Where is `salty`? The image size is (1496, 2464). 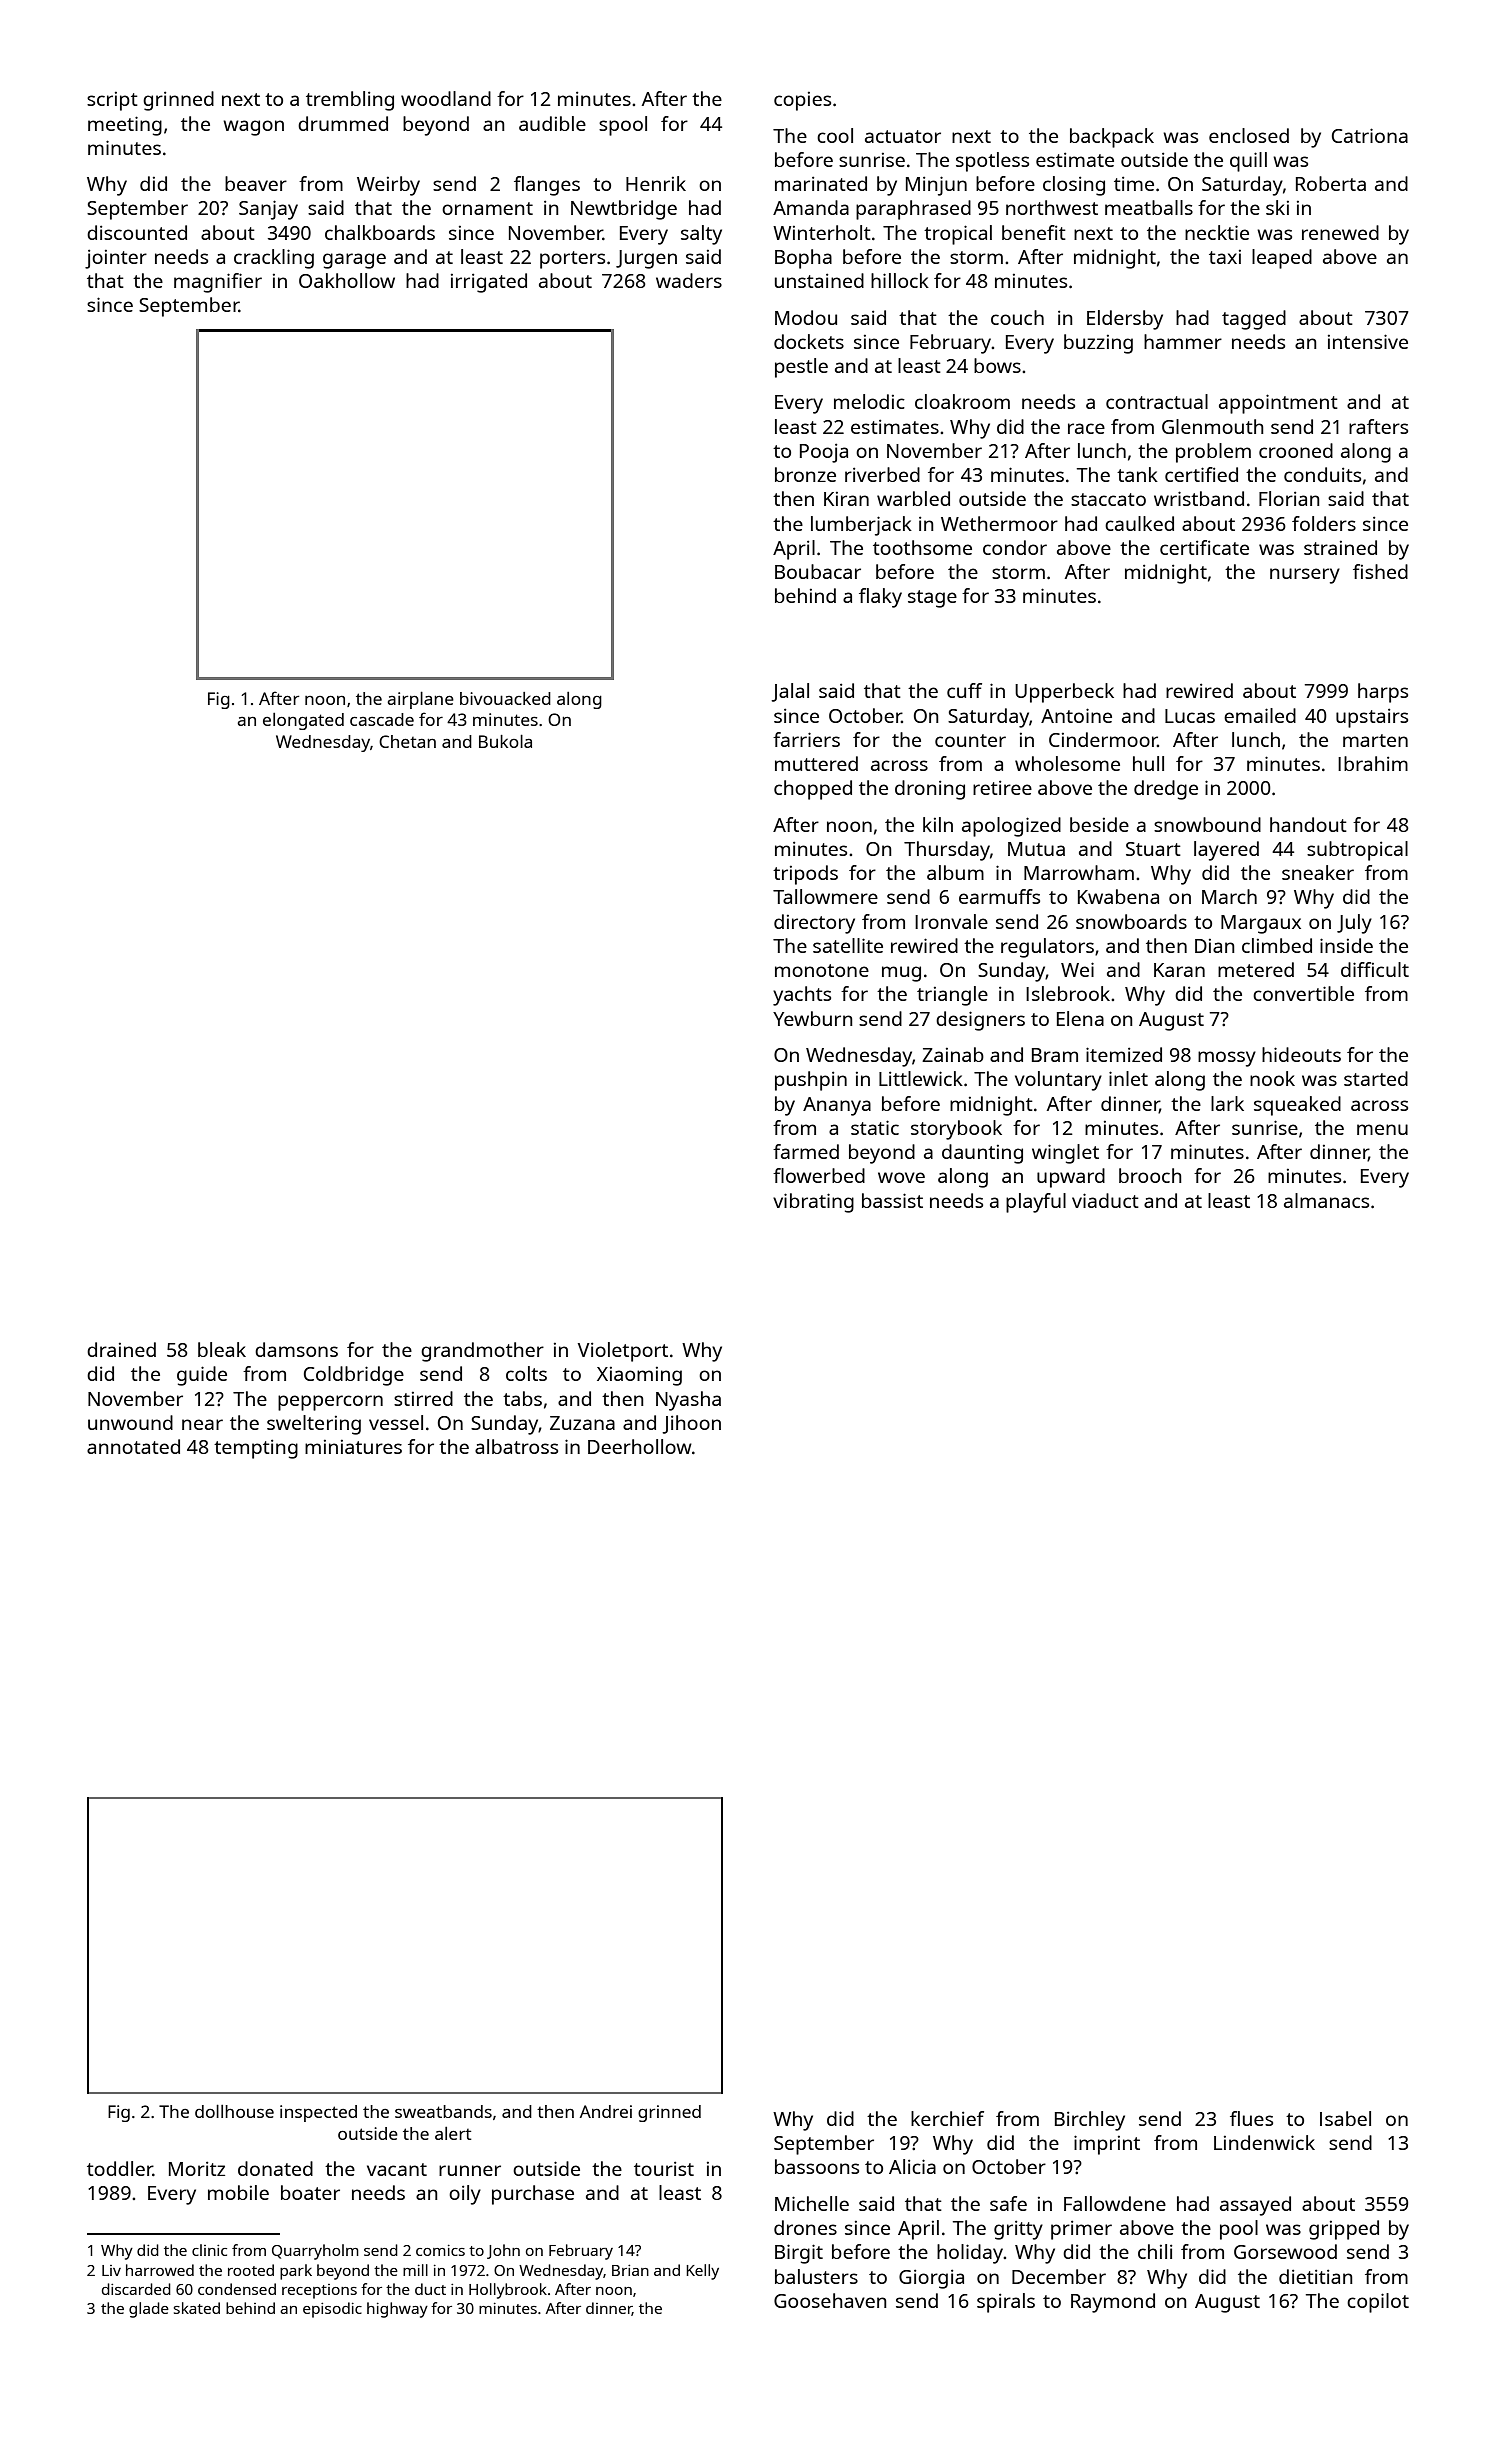
salty is located at coordinates (701, 235).
